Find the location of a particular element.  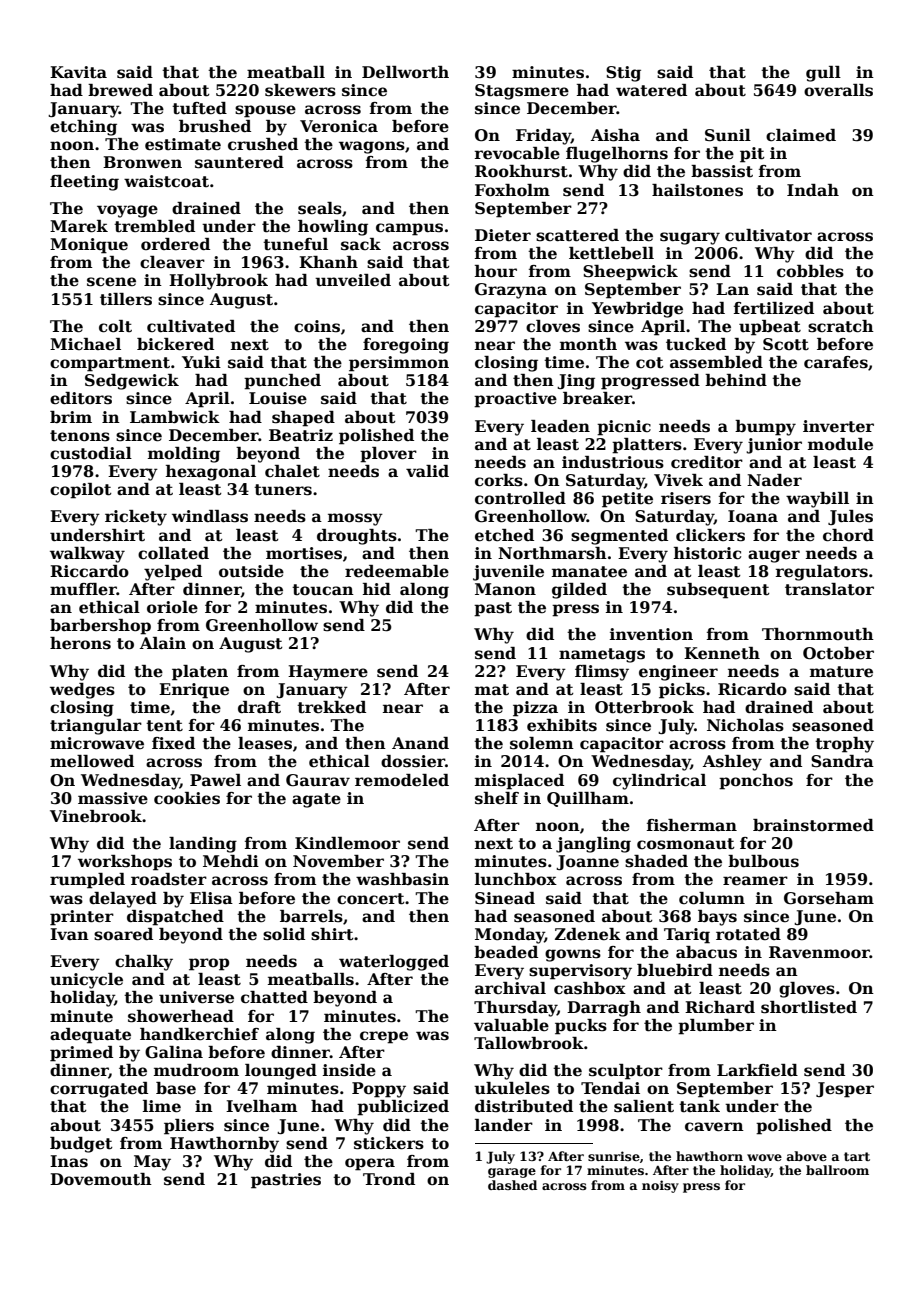

Haymere is located at coordinates (328, 673).
